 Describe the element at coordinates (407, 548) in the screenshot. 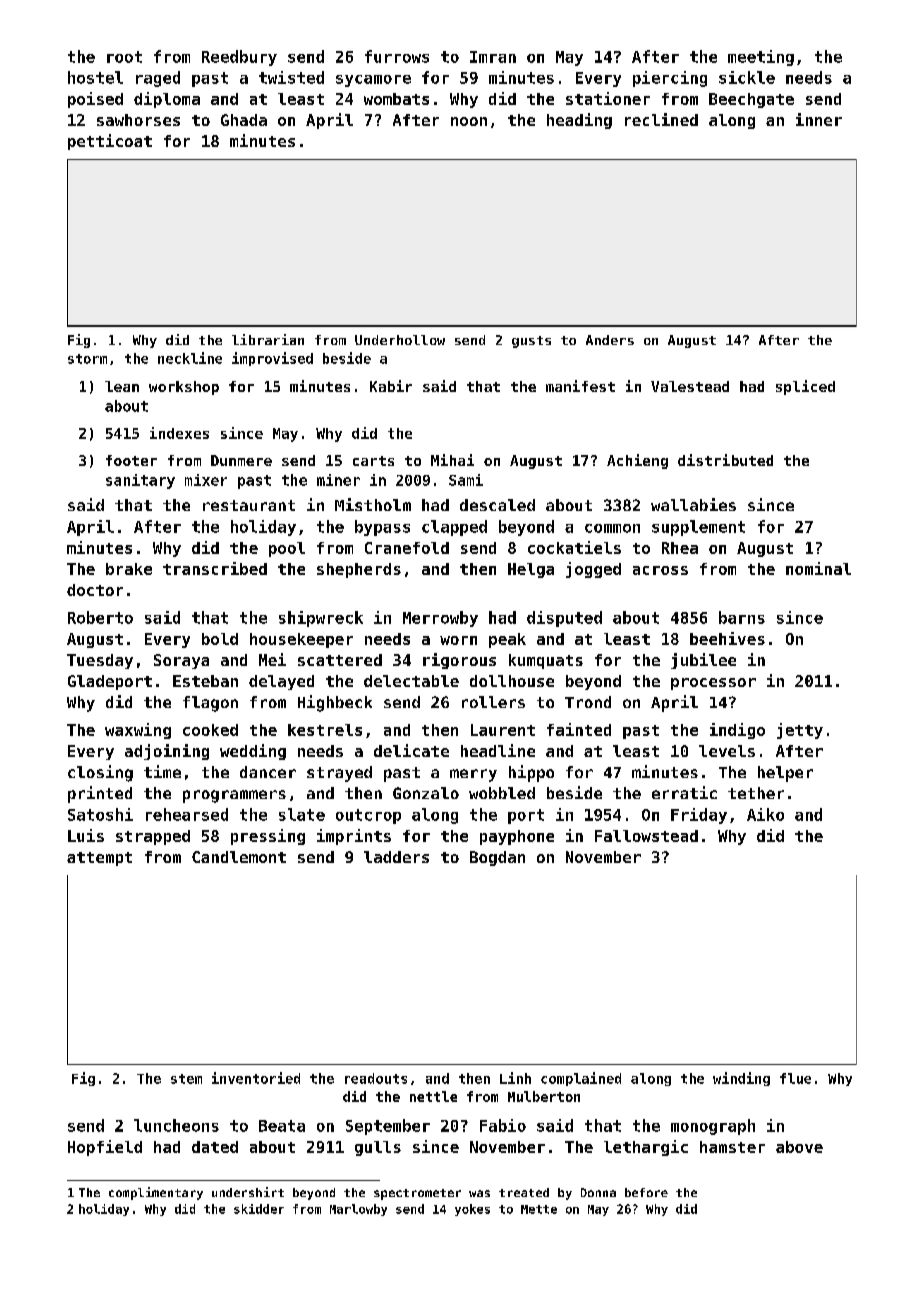

I see `Cranefold` at that location.
